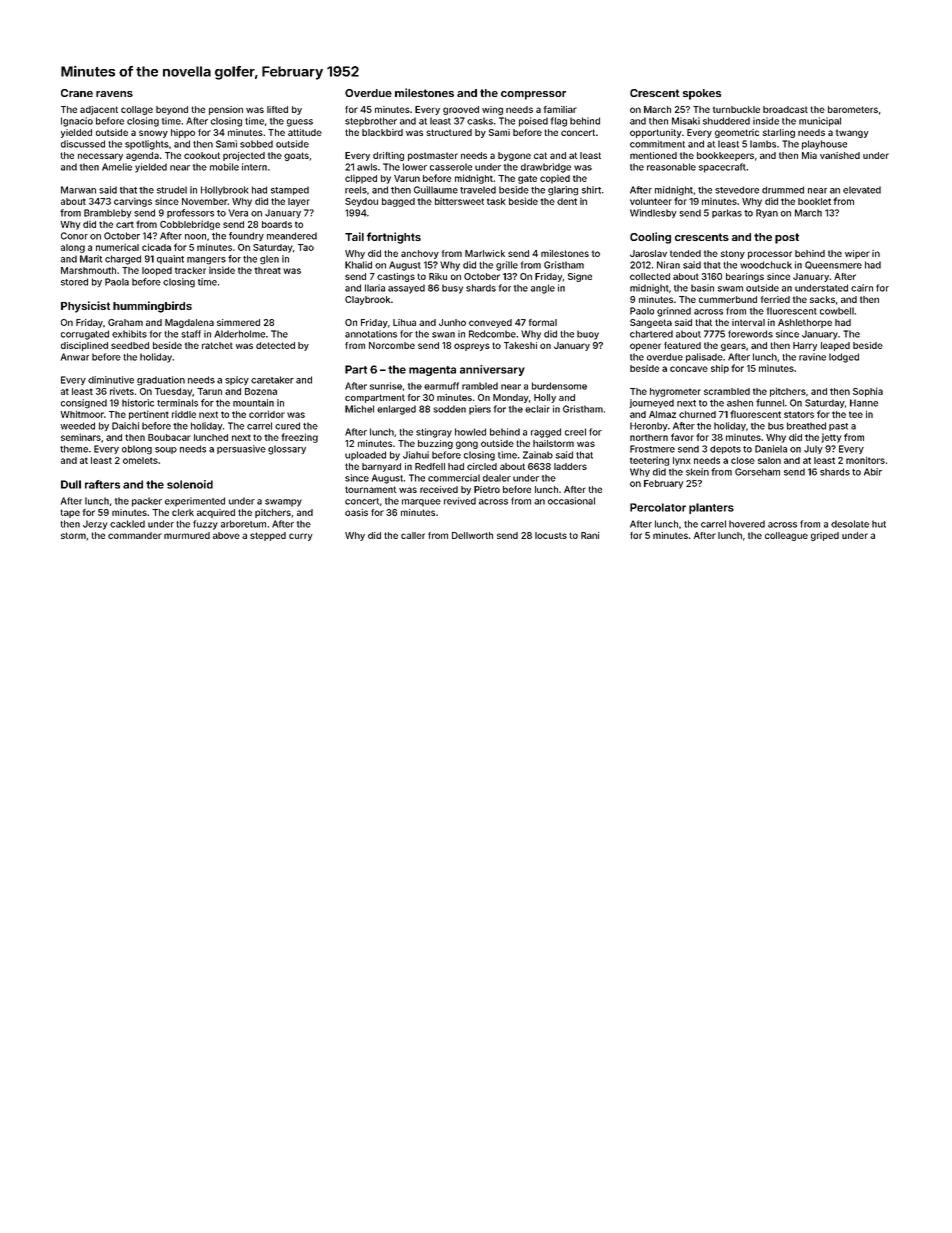 The height and width of the screenshot is (1233, 952). Describe the element at coordinates (770, 403) in the screenshot. I see `funnel` at that location.
